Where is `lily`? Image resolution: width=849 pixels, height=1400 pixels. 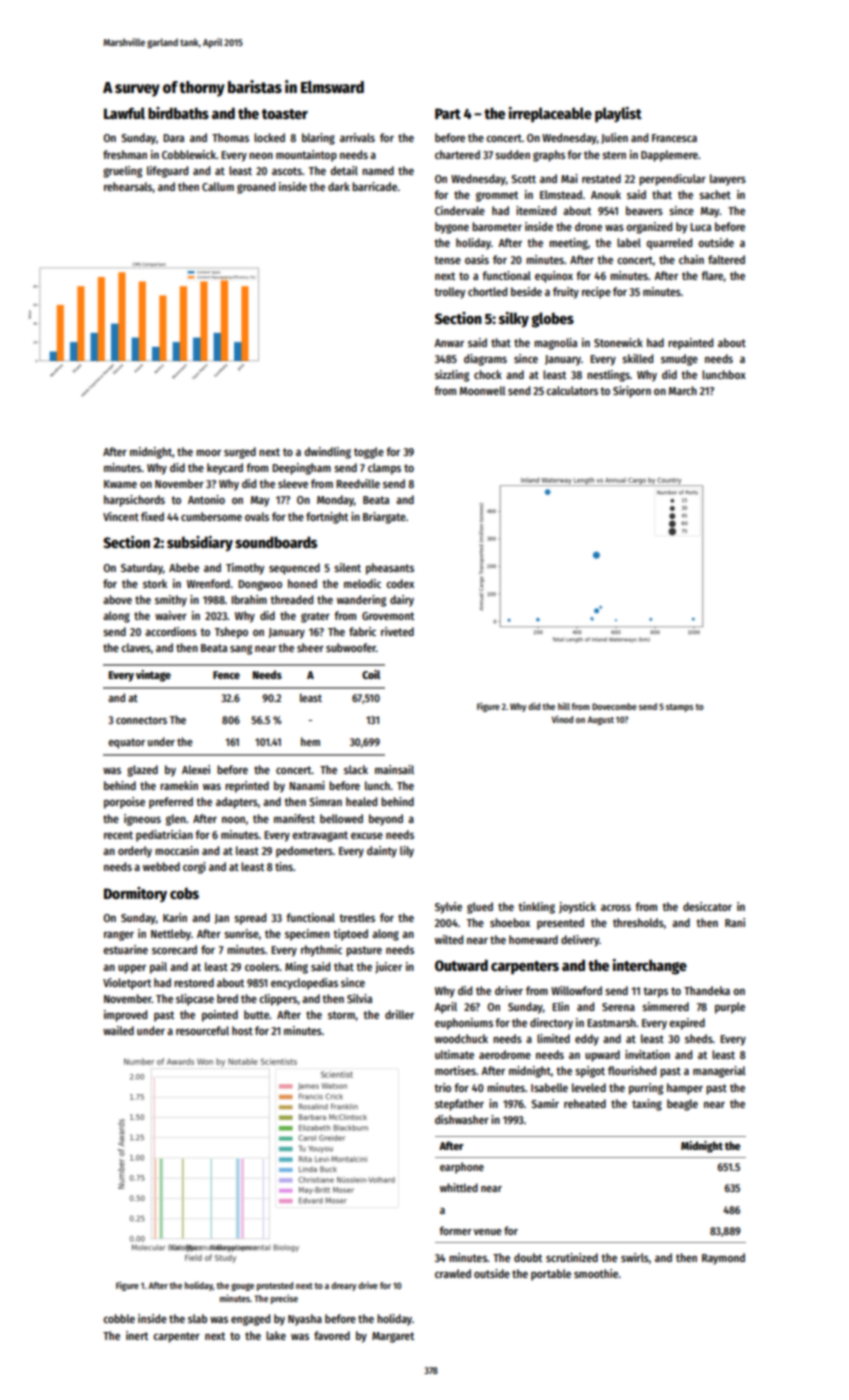
lily is located at coordinates (407, 852).
